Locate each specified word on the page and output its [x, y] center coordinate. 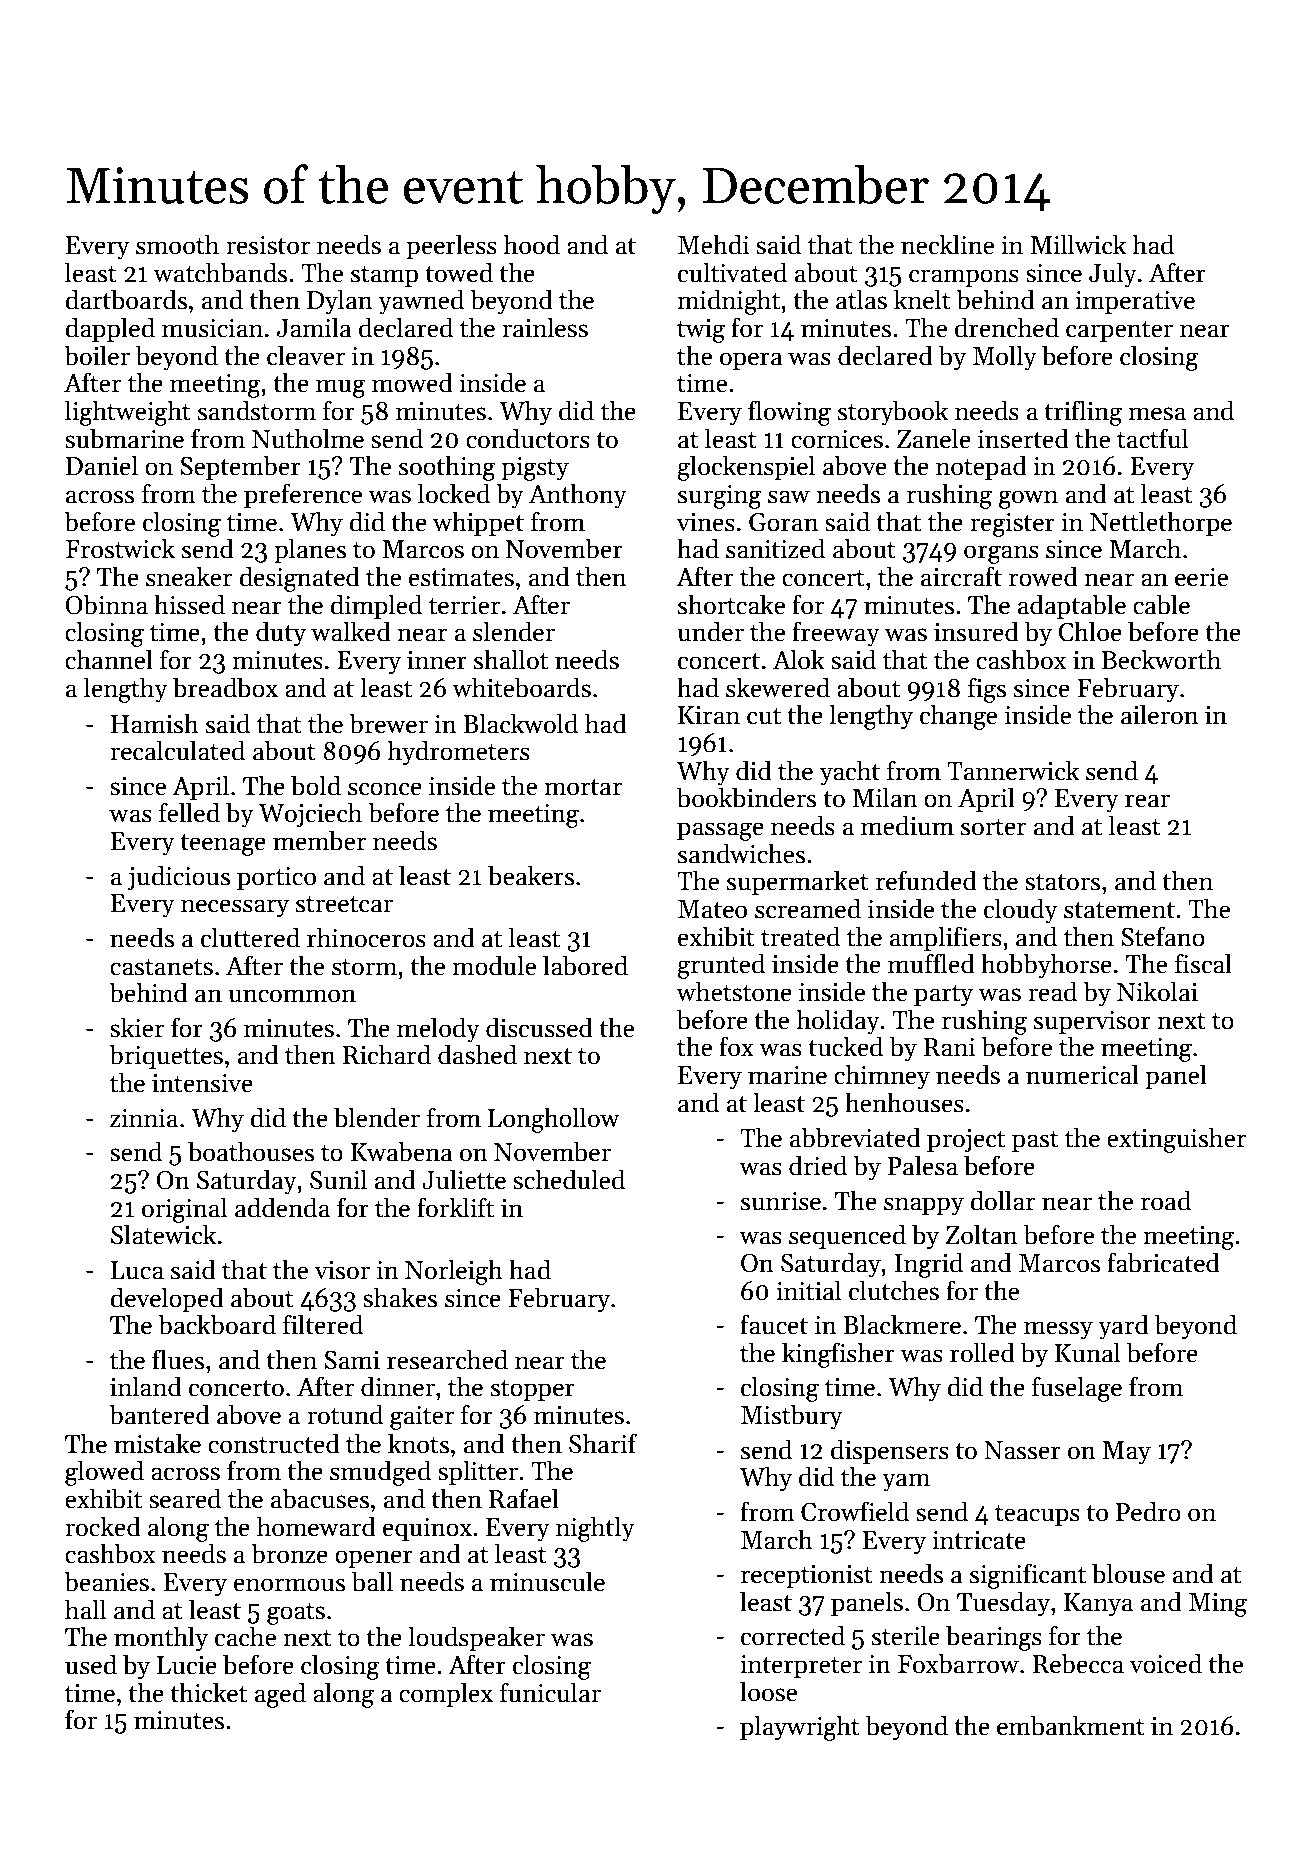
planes [310, 550]
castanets [161, 967]
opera [751, 361]
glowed [104, 1473]
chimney [882, 1077]
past [1035, 1141]
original [184, 1210]
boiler [97, 355]
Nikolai [1157, 991]
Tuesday [1003, 1604]
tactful [1152, 438]
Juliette [464, 1179]
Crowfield [855, 1511]
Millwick [1078, 244]
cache [245, 1636]
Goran [784, 522]
